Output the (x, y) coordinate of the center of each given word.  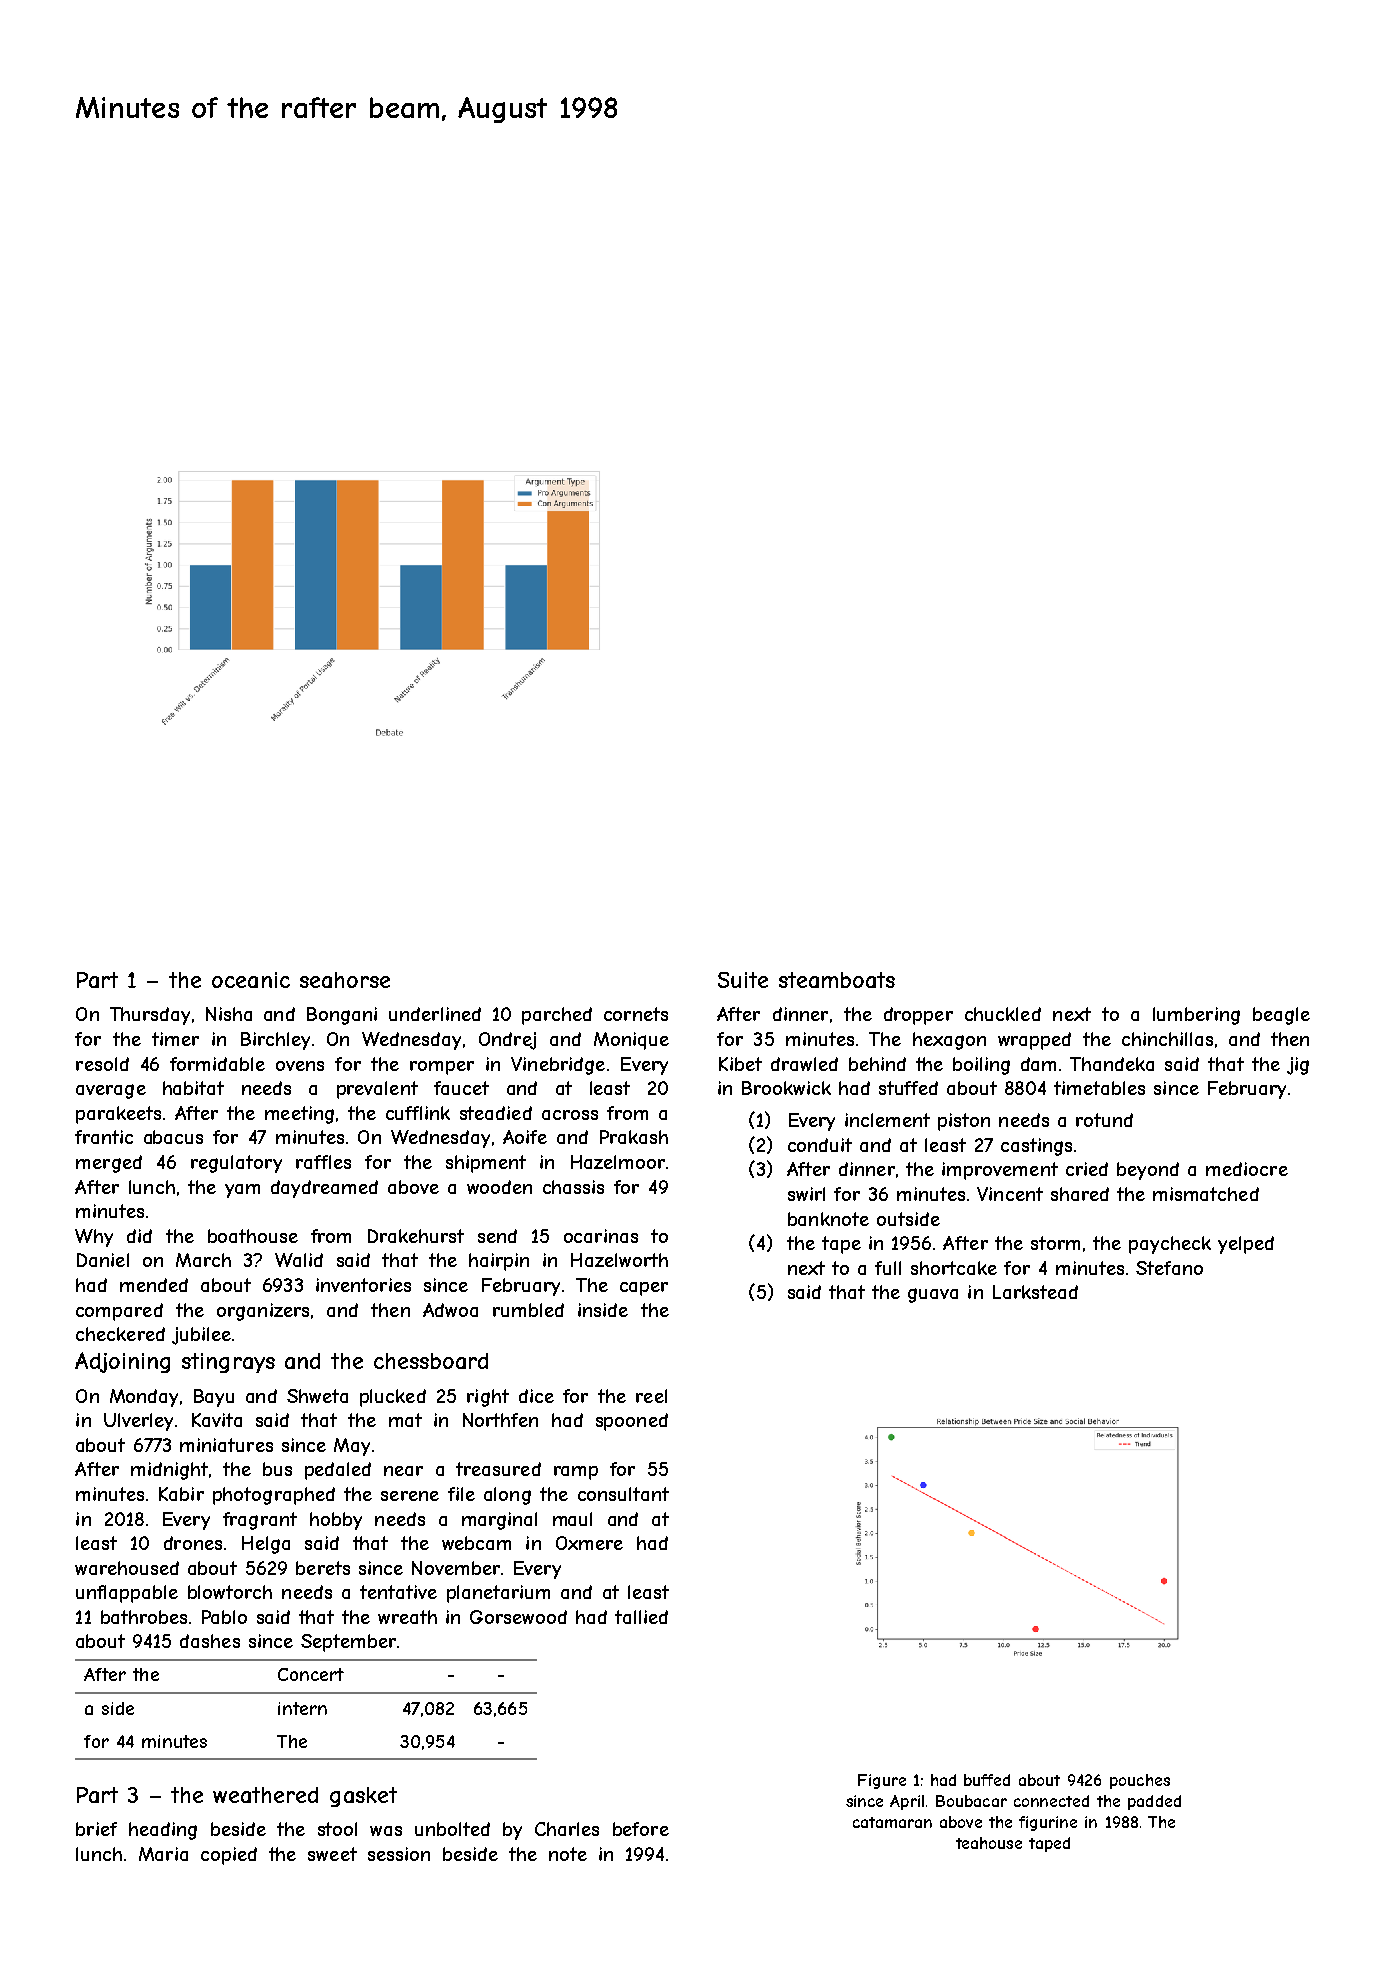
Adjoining (122, 1362)
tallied (641, 1617)
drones (193, 1543)
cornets (636, 1014)
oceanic (251, 980)
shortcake (954, 1268)
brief (96, 1829)
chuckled (1003, 1014)
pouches (1140, 1781)
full (888, 1268)
